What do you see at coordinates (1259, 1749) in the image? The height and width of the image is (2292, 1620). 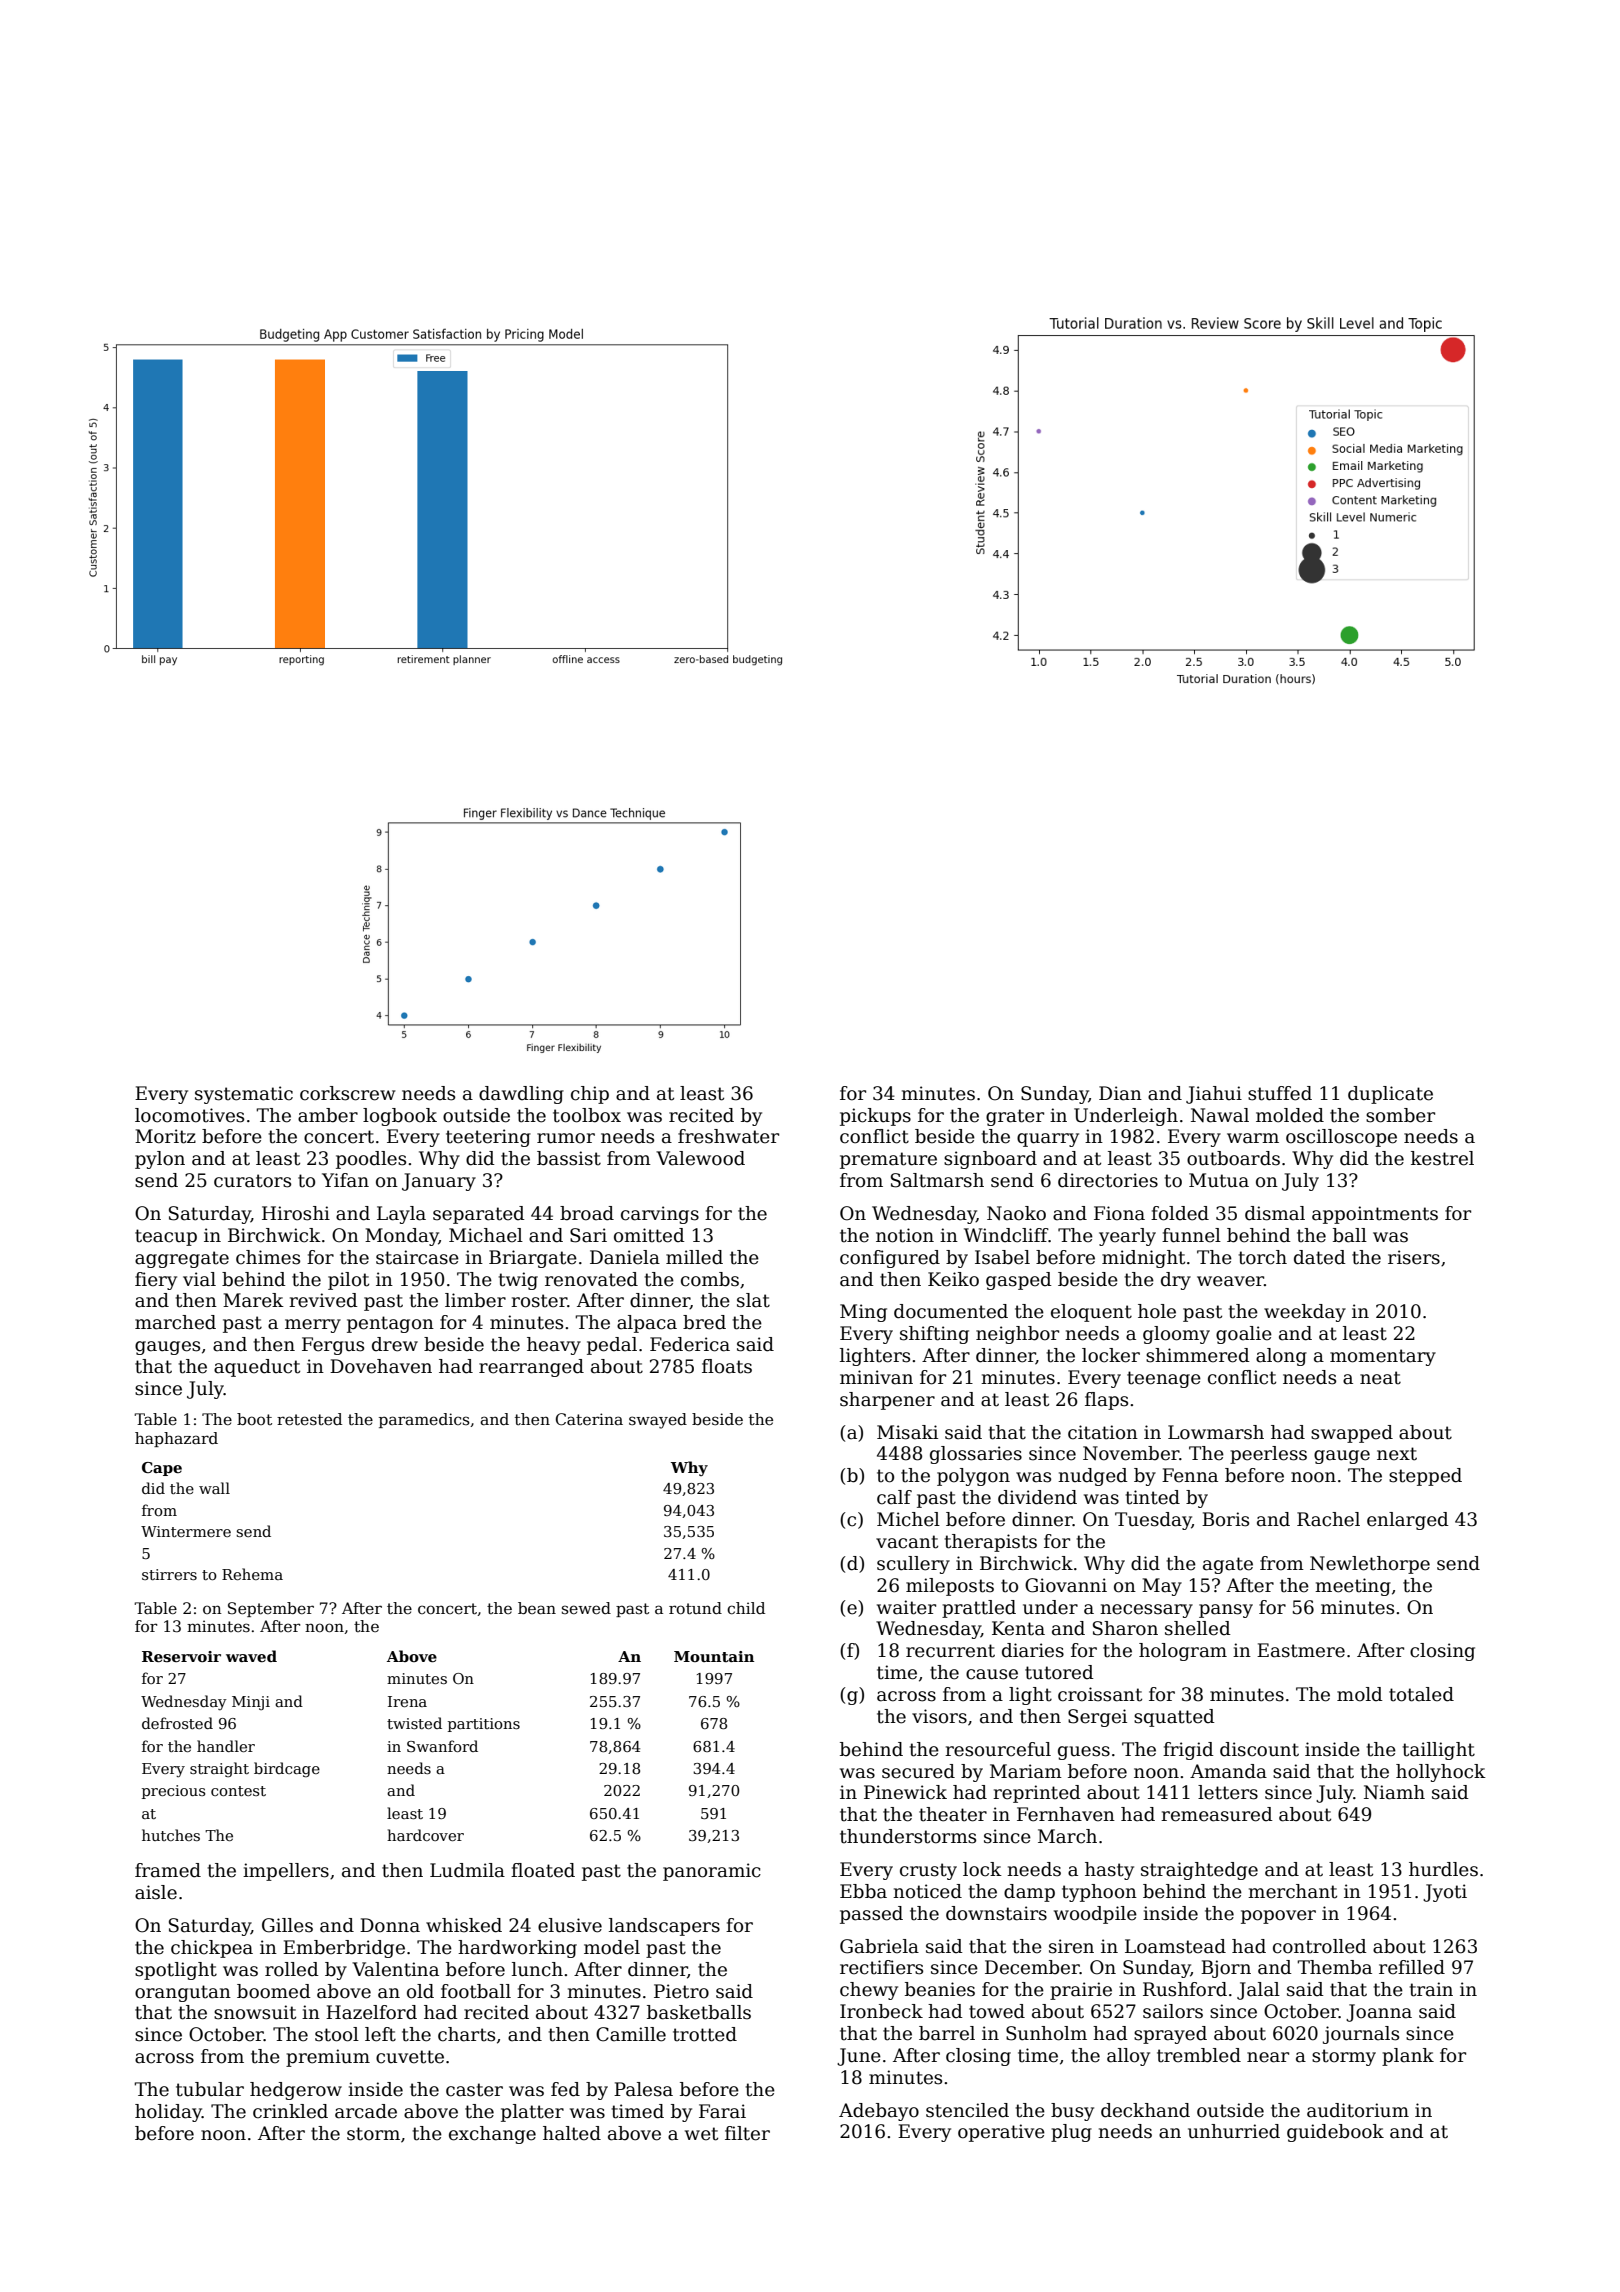 I see `discount` at bounding box center [1259, 1749].
